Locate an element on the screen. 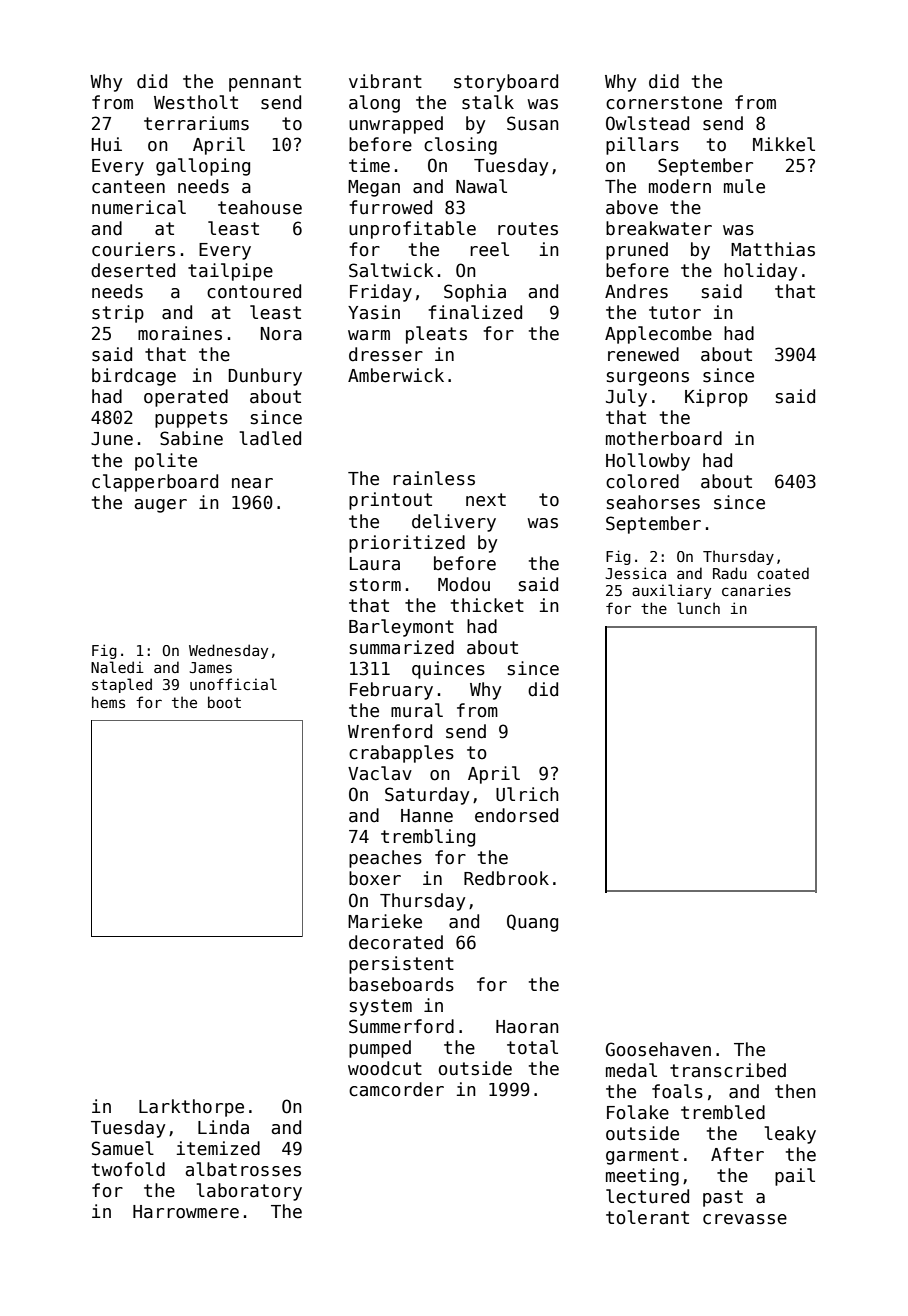 Image resolution: width=908 pixels, height=1316 pixels. Westholt is located at coordinates (196, 102).
